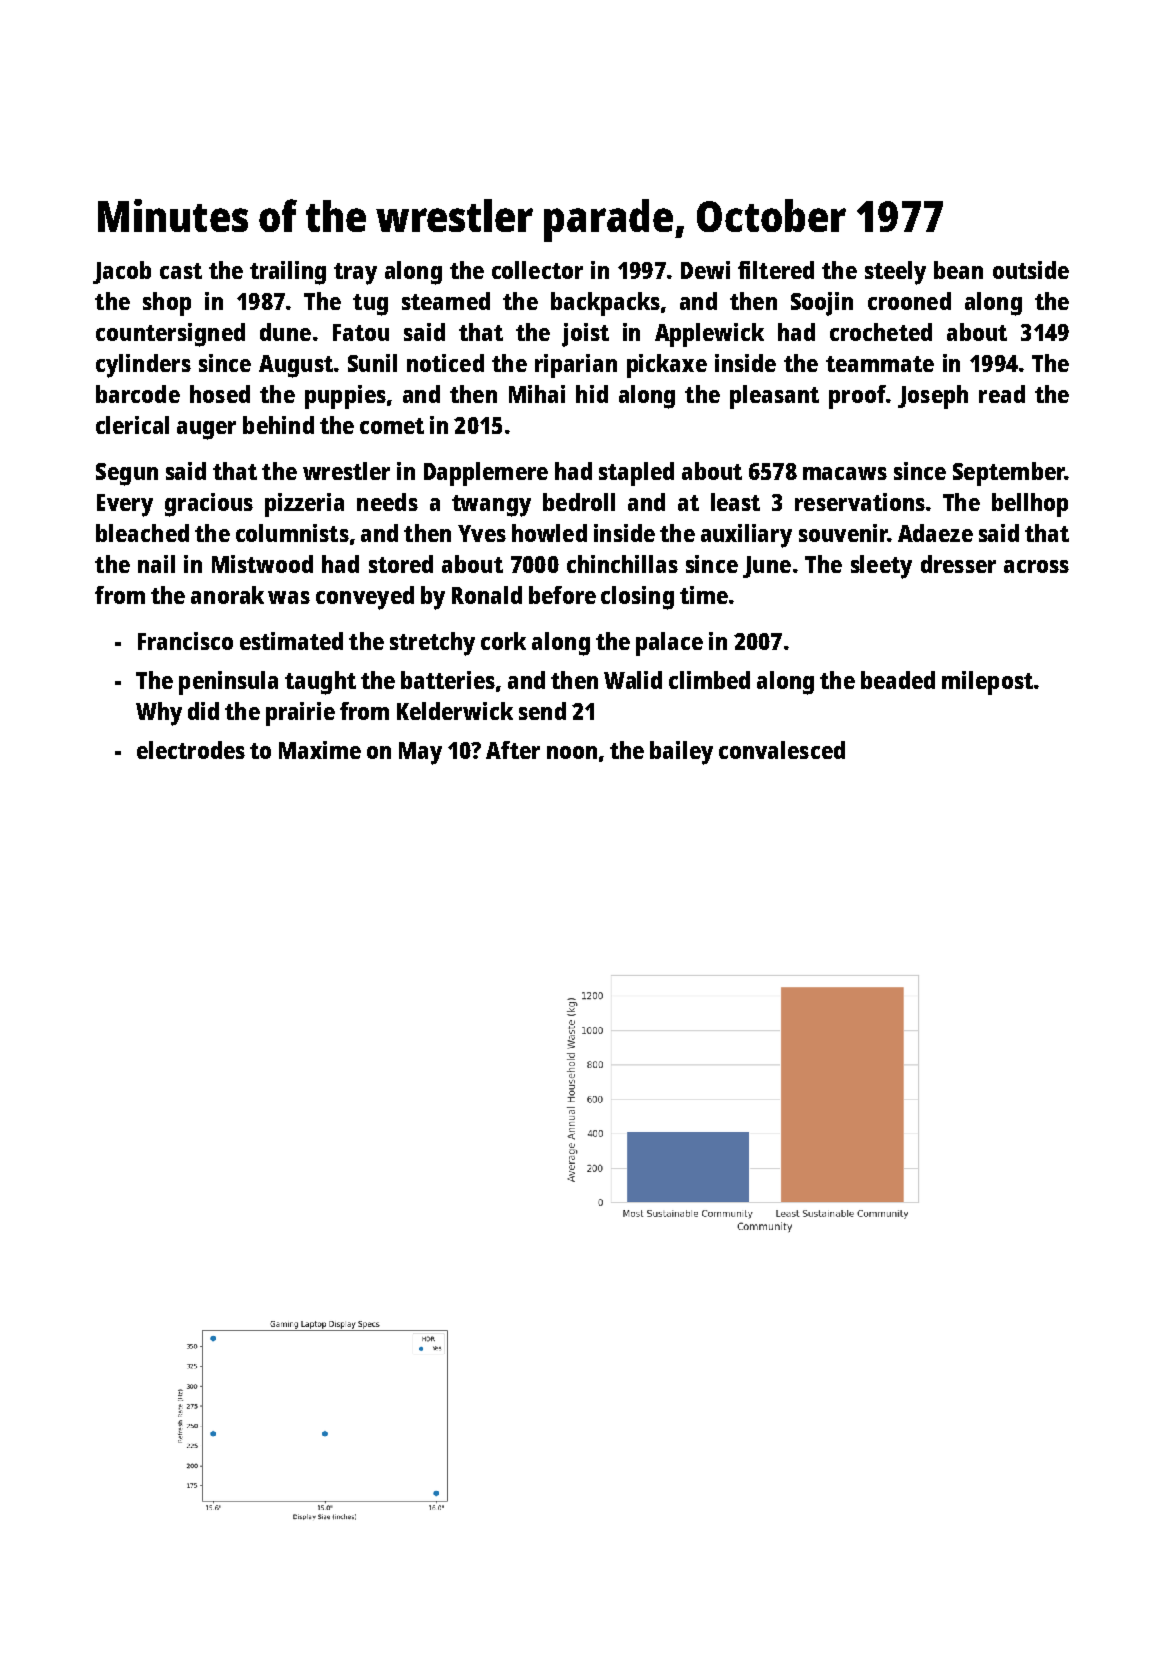  Describe the element at coordinates (262, 564) in the document. I see `Mistwood` at that location.
